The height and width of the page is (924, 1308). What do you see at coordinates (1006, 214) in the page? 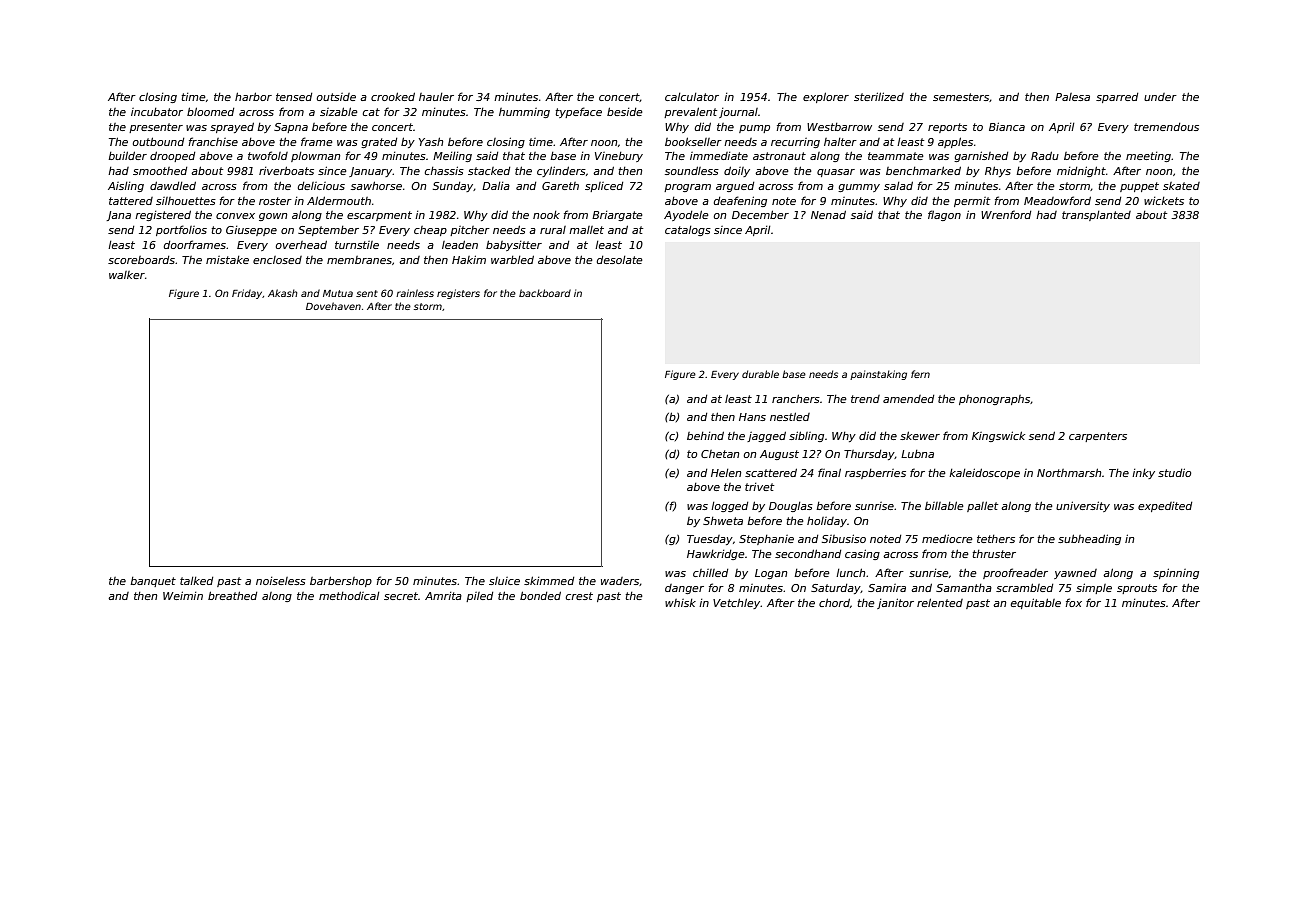
I see `Wrenford` at bounding box center [1006, 214].
